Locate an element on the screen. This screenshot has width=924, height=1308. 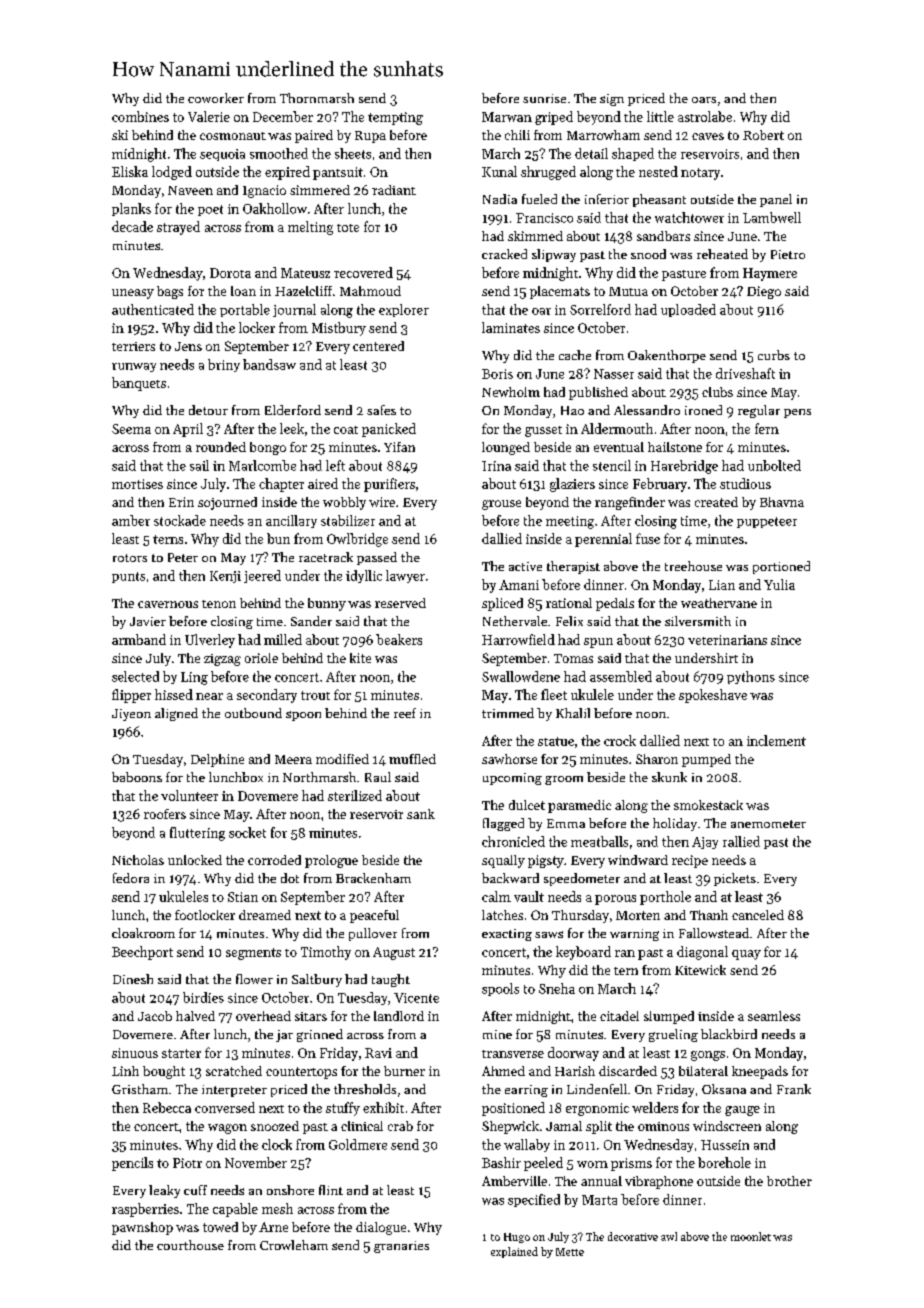
Nadia is located at coordinates (500, 199).
